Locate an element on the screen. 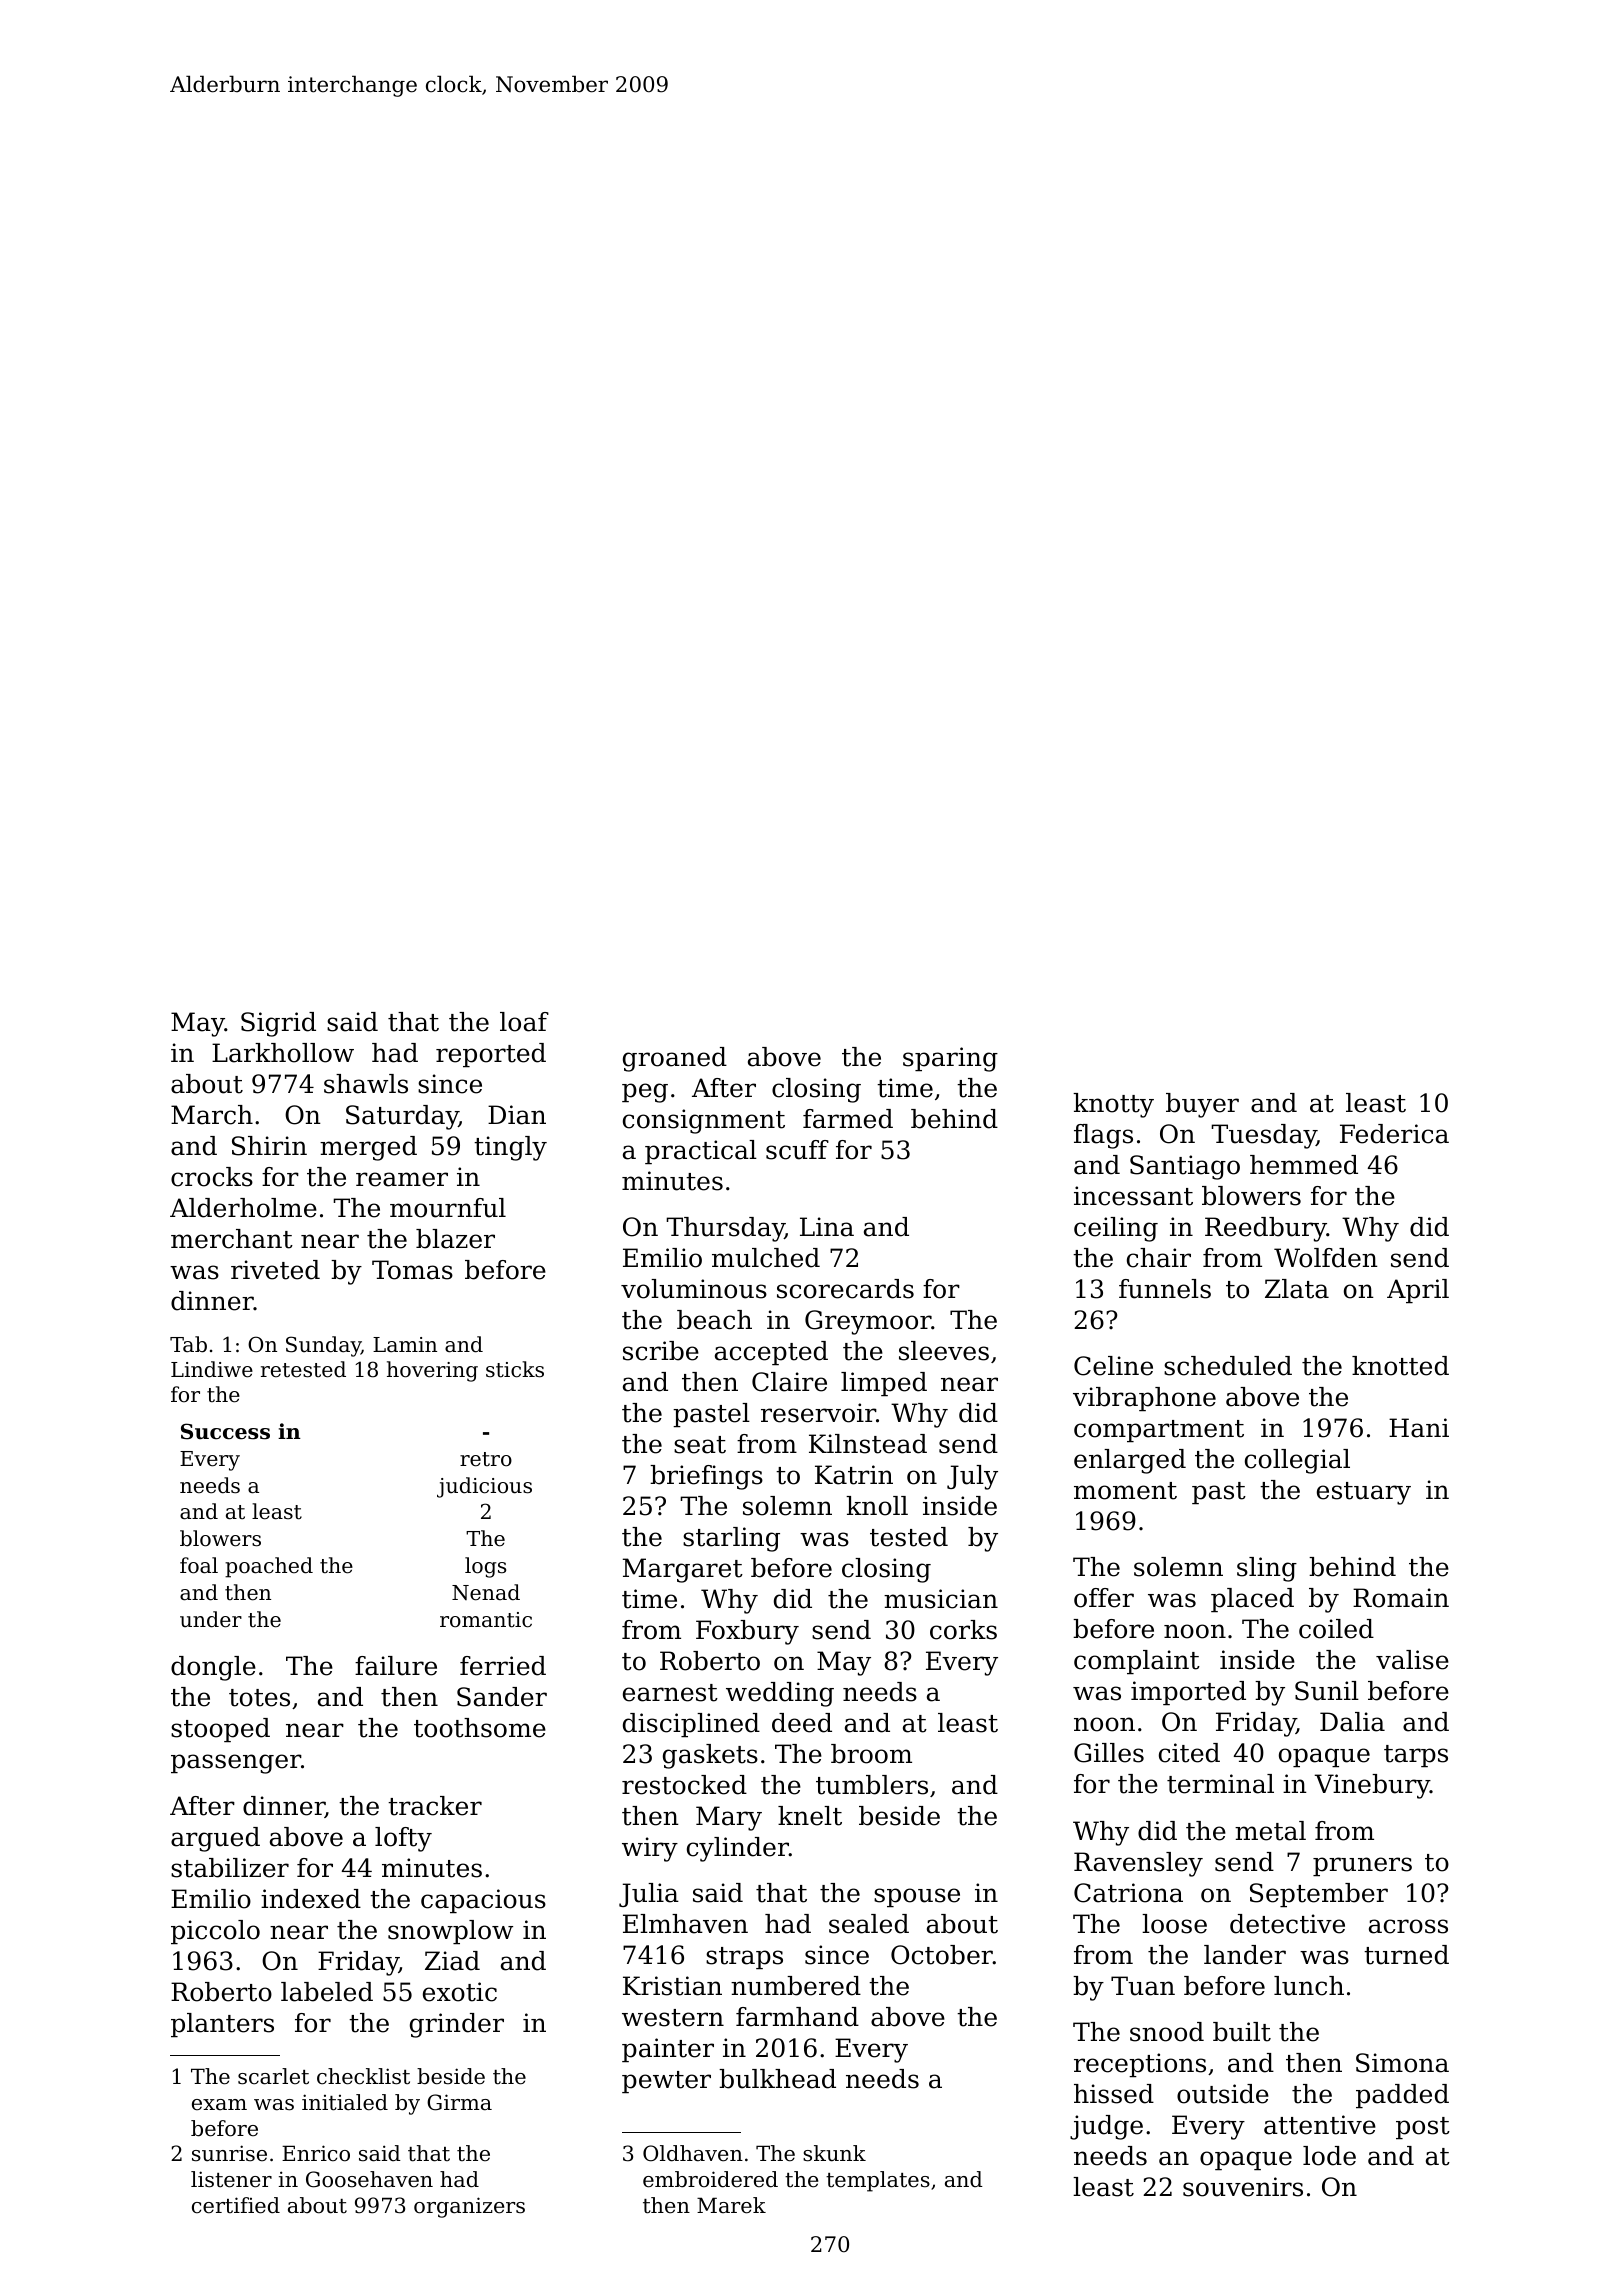 The height and width of the screenshot is (2292, 1620). skunk is located at coordinates (834, 2153).
